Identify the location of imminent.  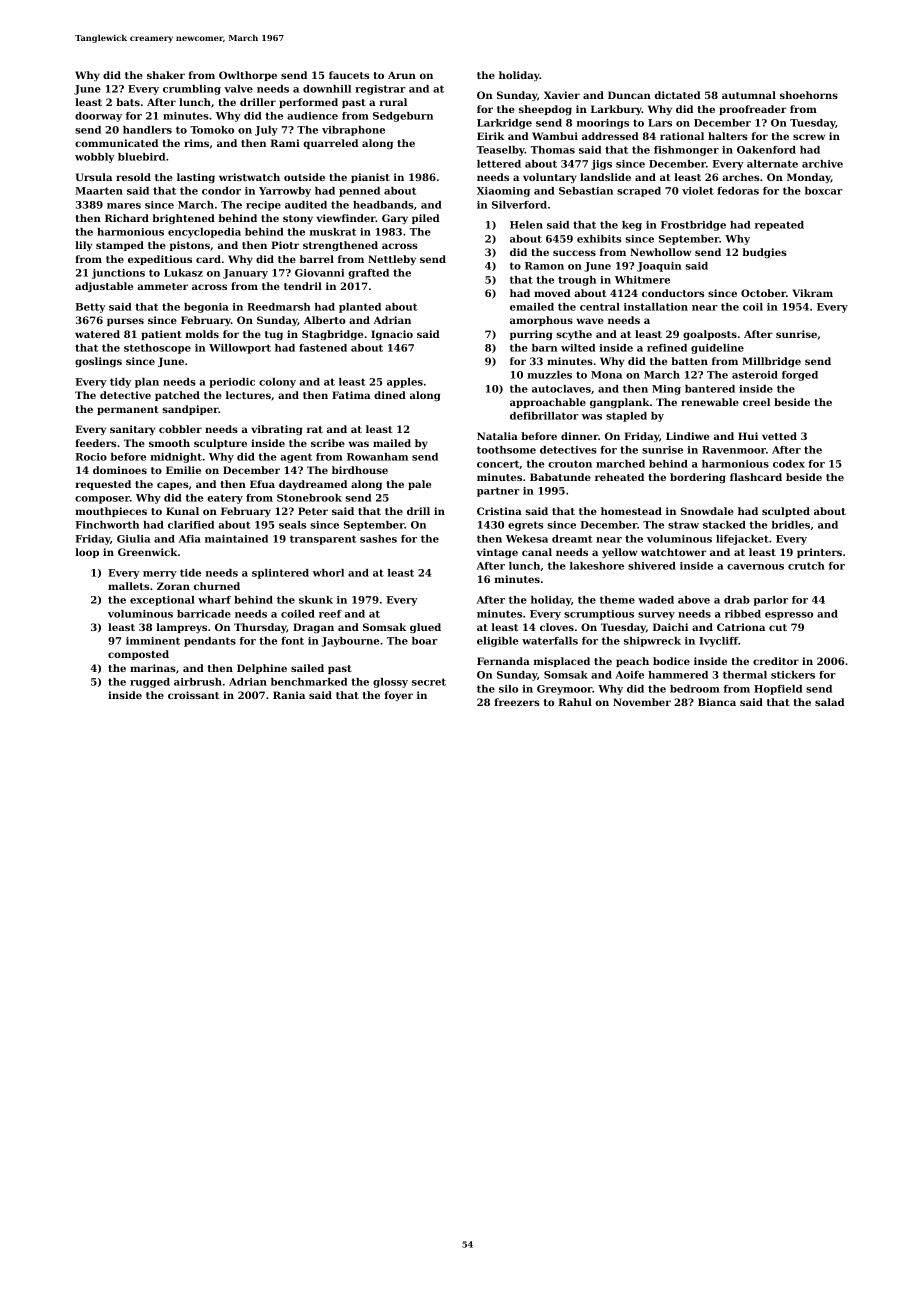
(153, 641).
